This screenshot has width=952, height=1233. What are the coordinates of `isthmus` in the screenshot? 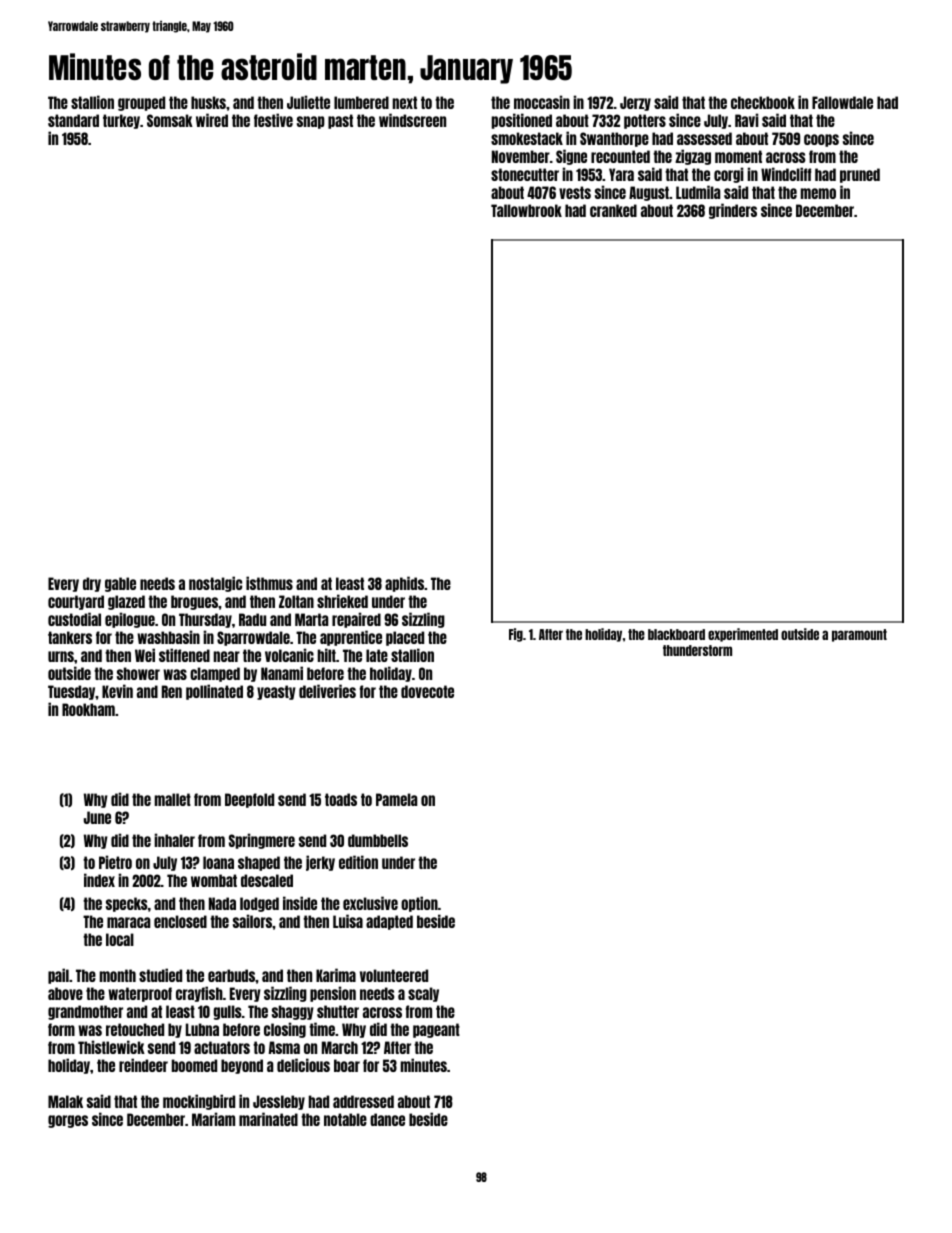 It's located at (269, 583).
